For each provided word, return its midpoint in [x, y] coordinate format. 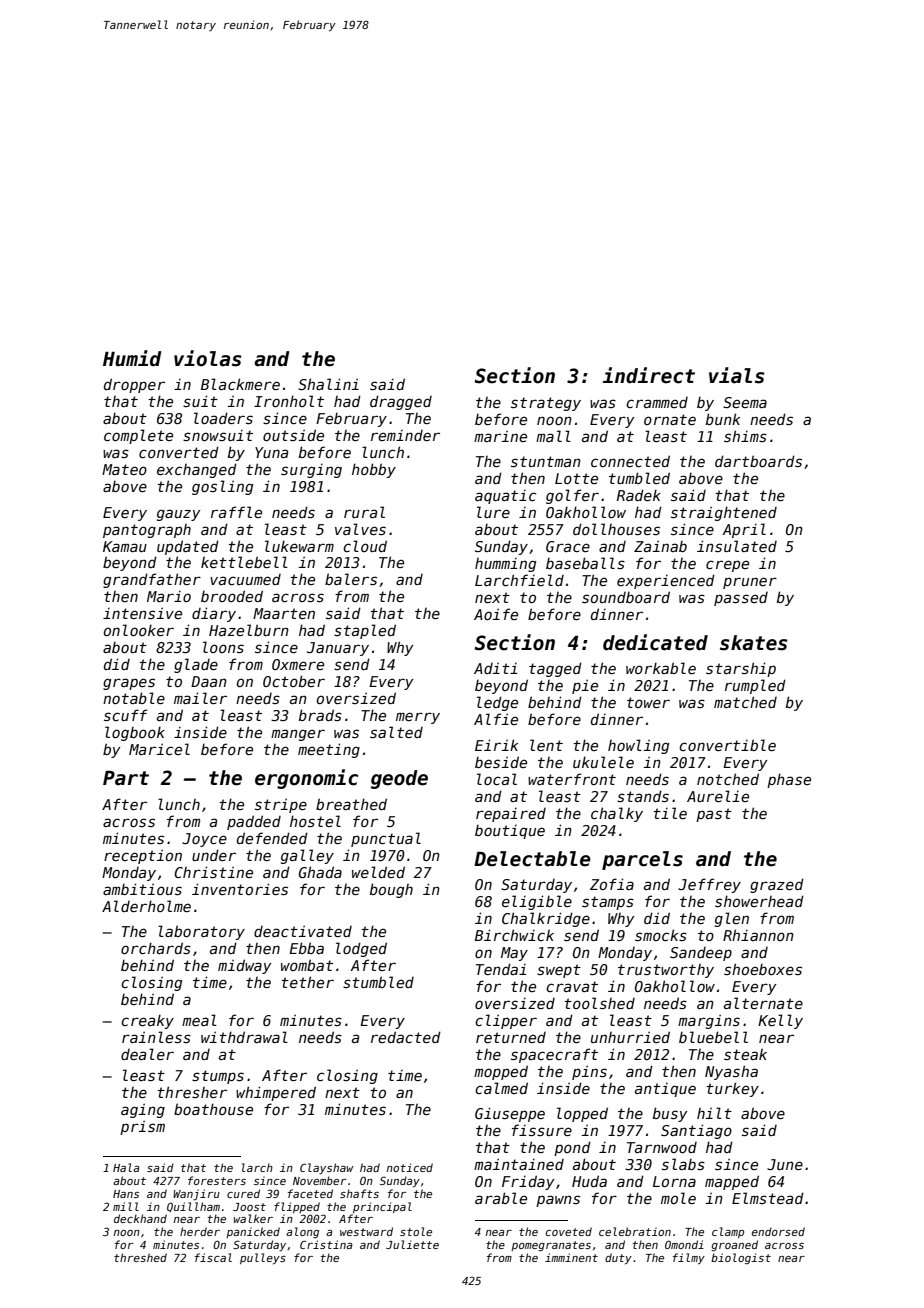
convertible [727, 745]
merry [418, 718]
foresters [217, 1180]
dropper [134, 385]
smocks [661, 935]
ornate [670, 419]
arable [501, 1198]
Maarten [284, 613]
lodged [361, 949]
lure [493, 512]
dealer [147, 1054]
